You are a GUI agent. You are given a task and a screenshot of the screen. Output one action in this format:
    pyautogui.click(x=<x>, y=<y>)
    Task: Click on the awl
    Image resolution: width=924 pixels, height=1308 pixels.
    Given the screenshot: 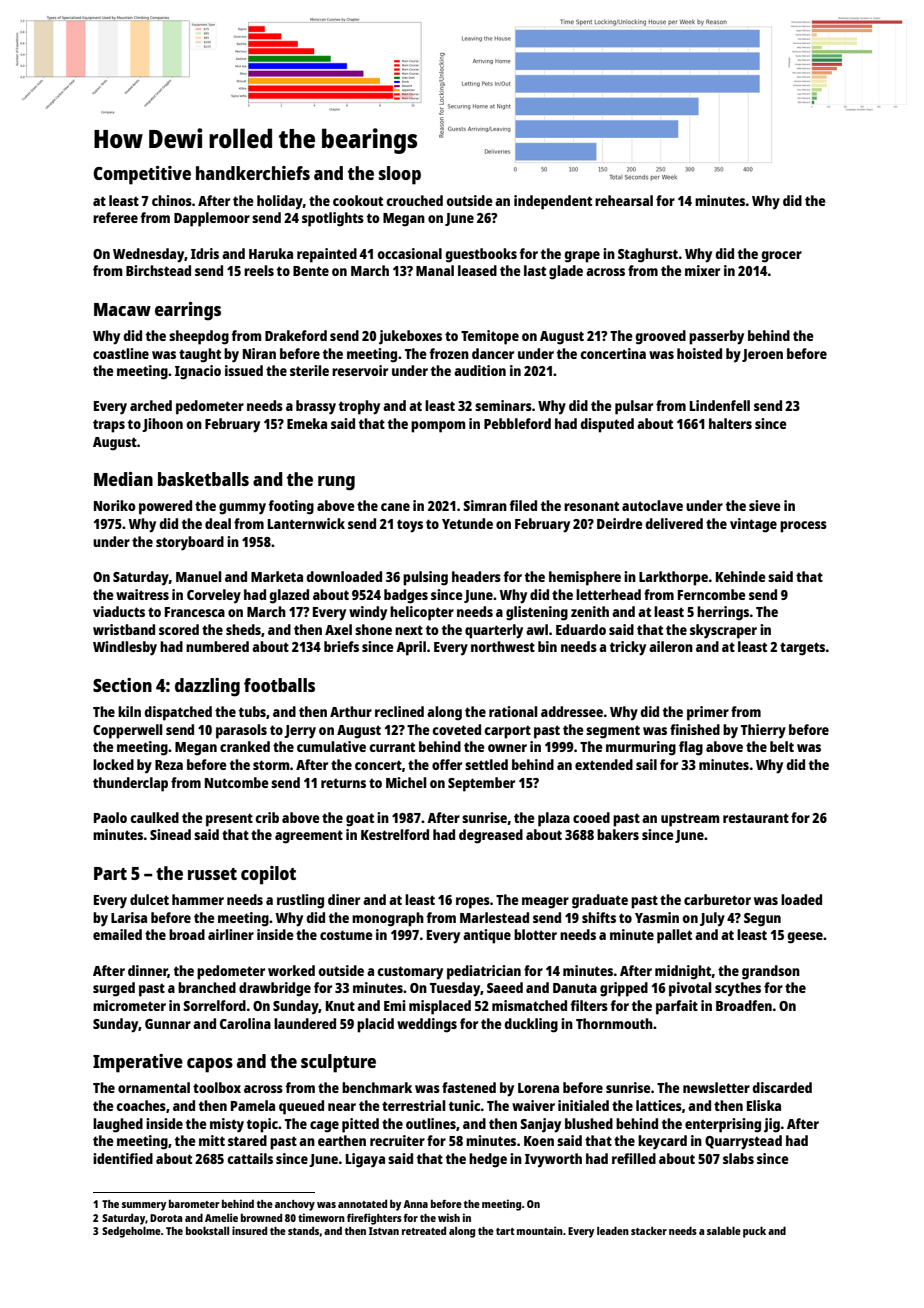 What is the action you would take?
    pyautogui.click(x=537, y=629)
